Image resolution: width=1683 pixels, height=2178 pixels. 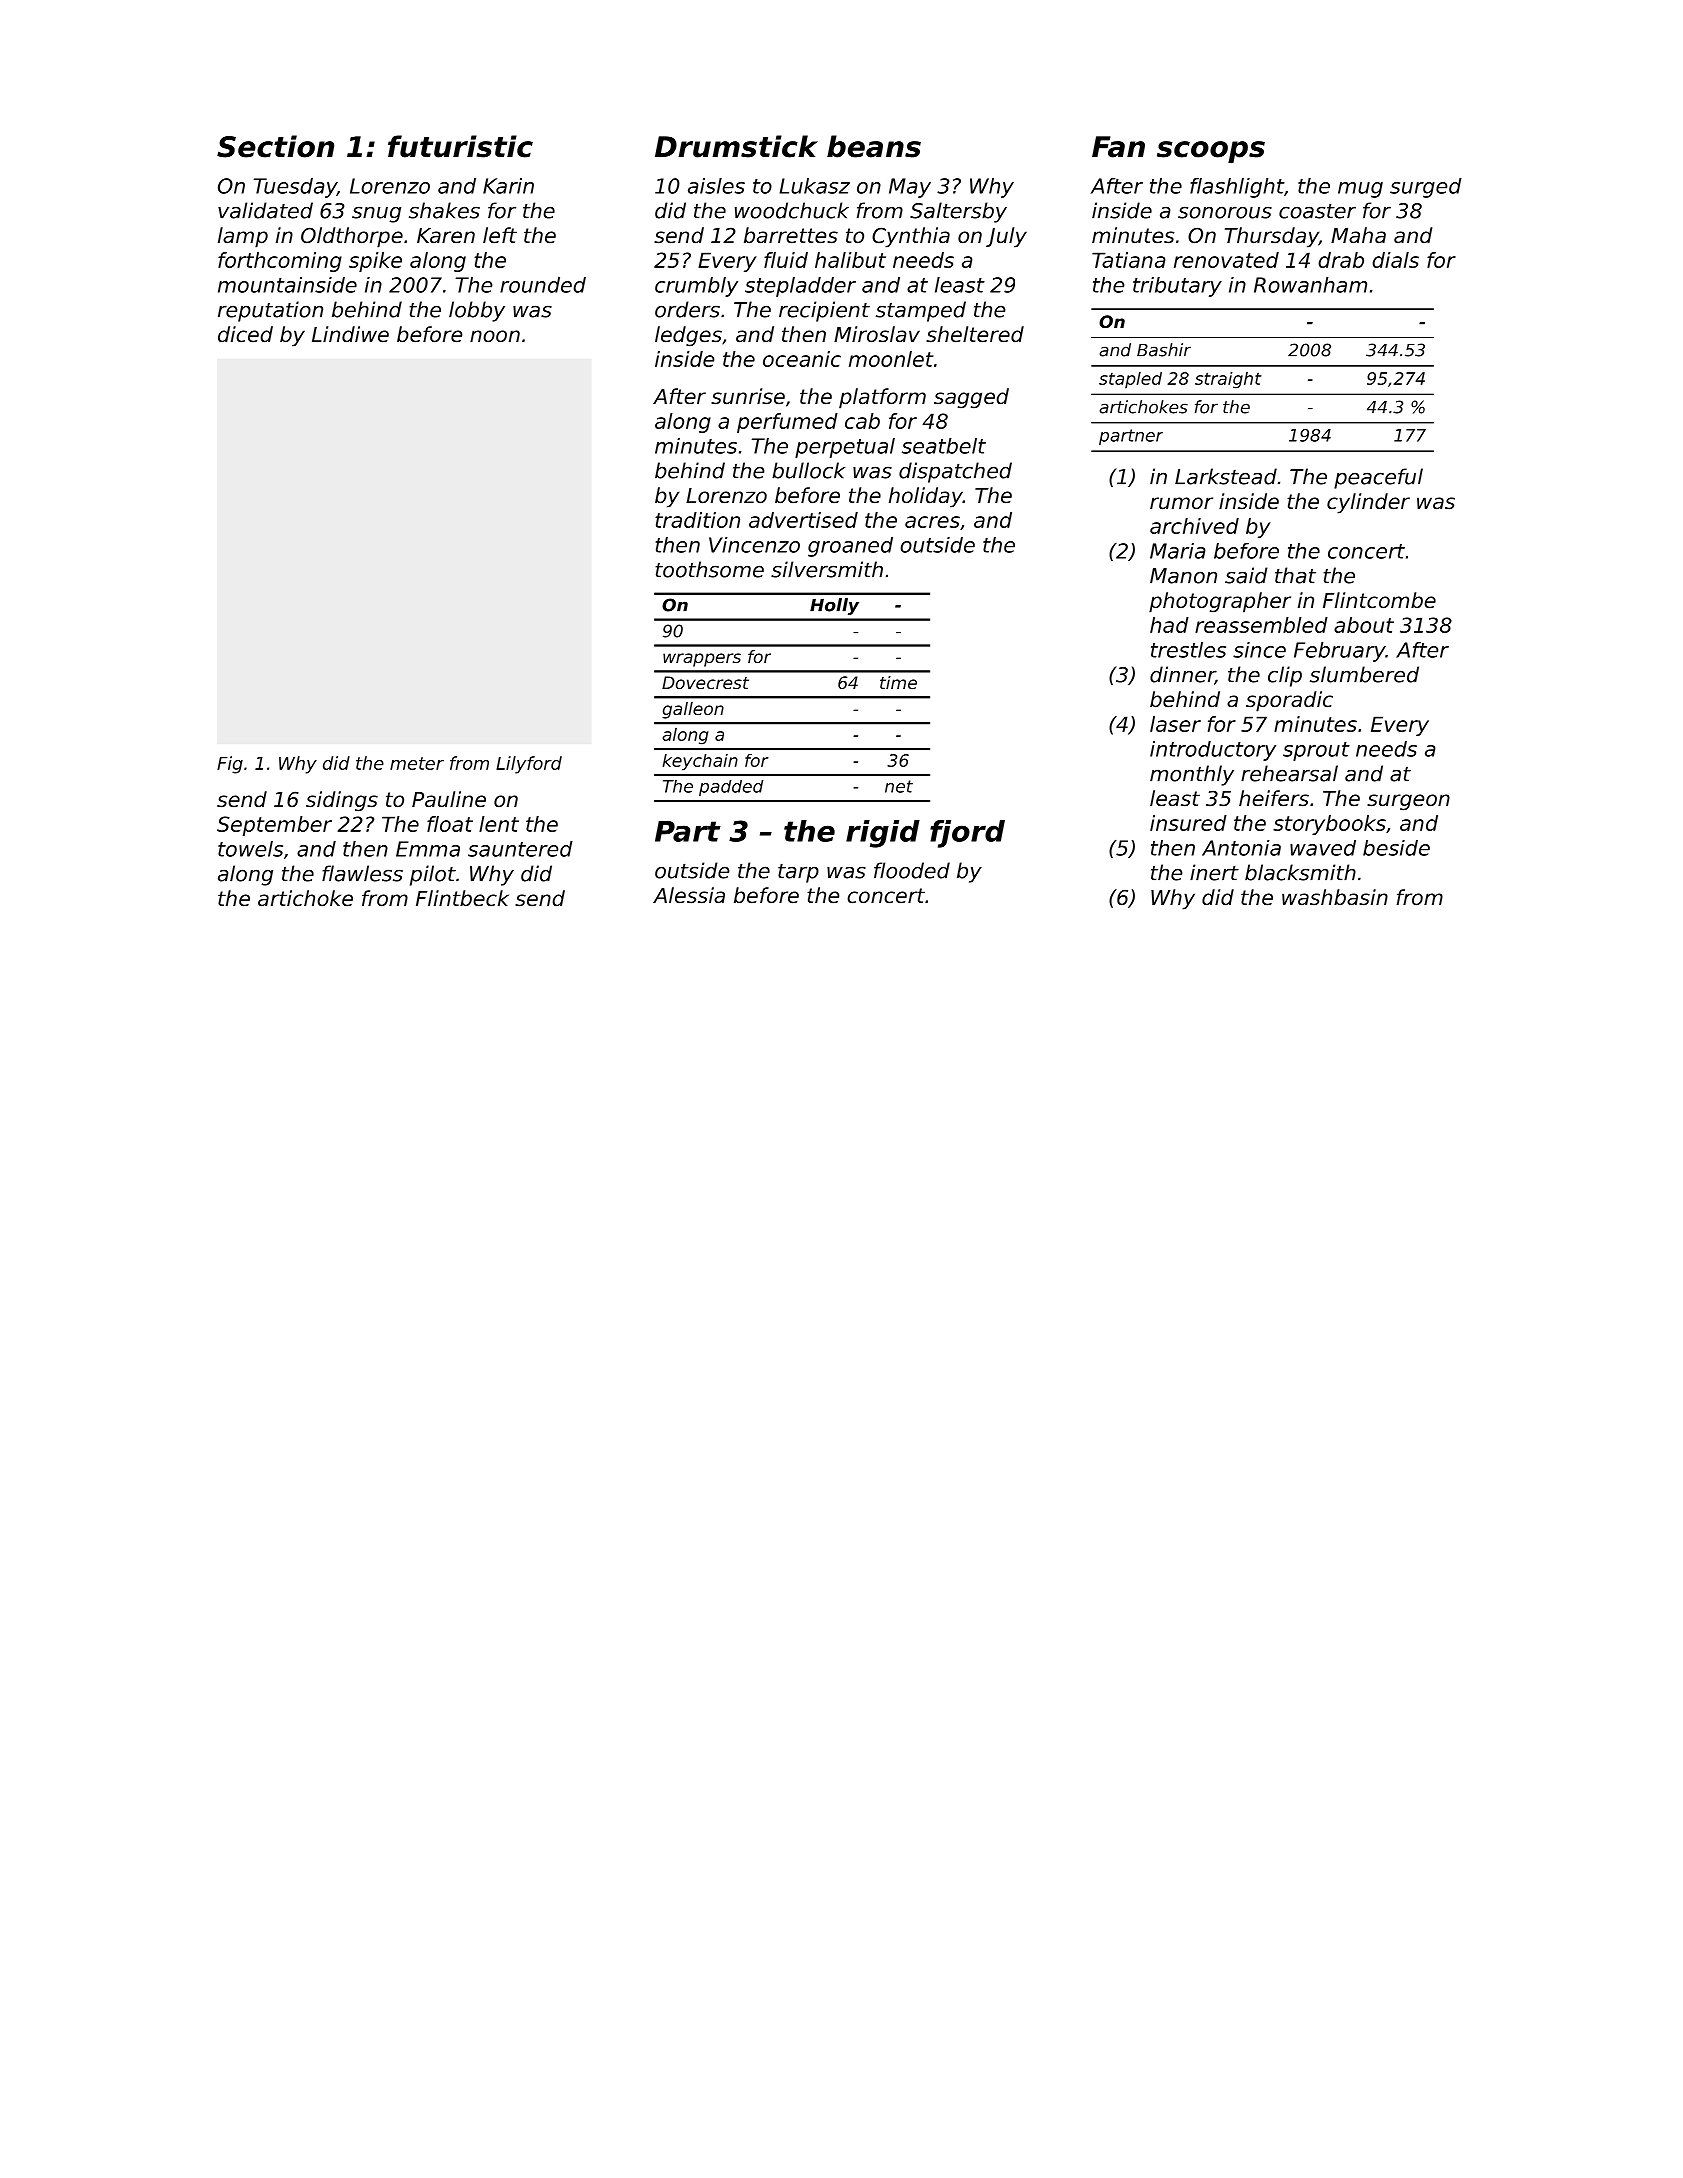 What do you see at coordinates (731, 788) in the document?
I see `padded` at bounding box center [731, 788].
